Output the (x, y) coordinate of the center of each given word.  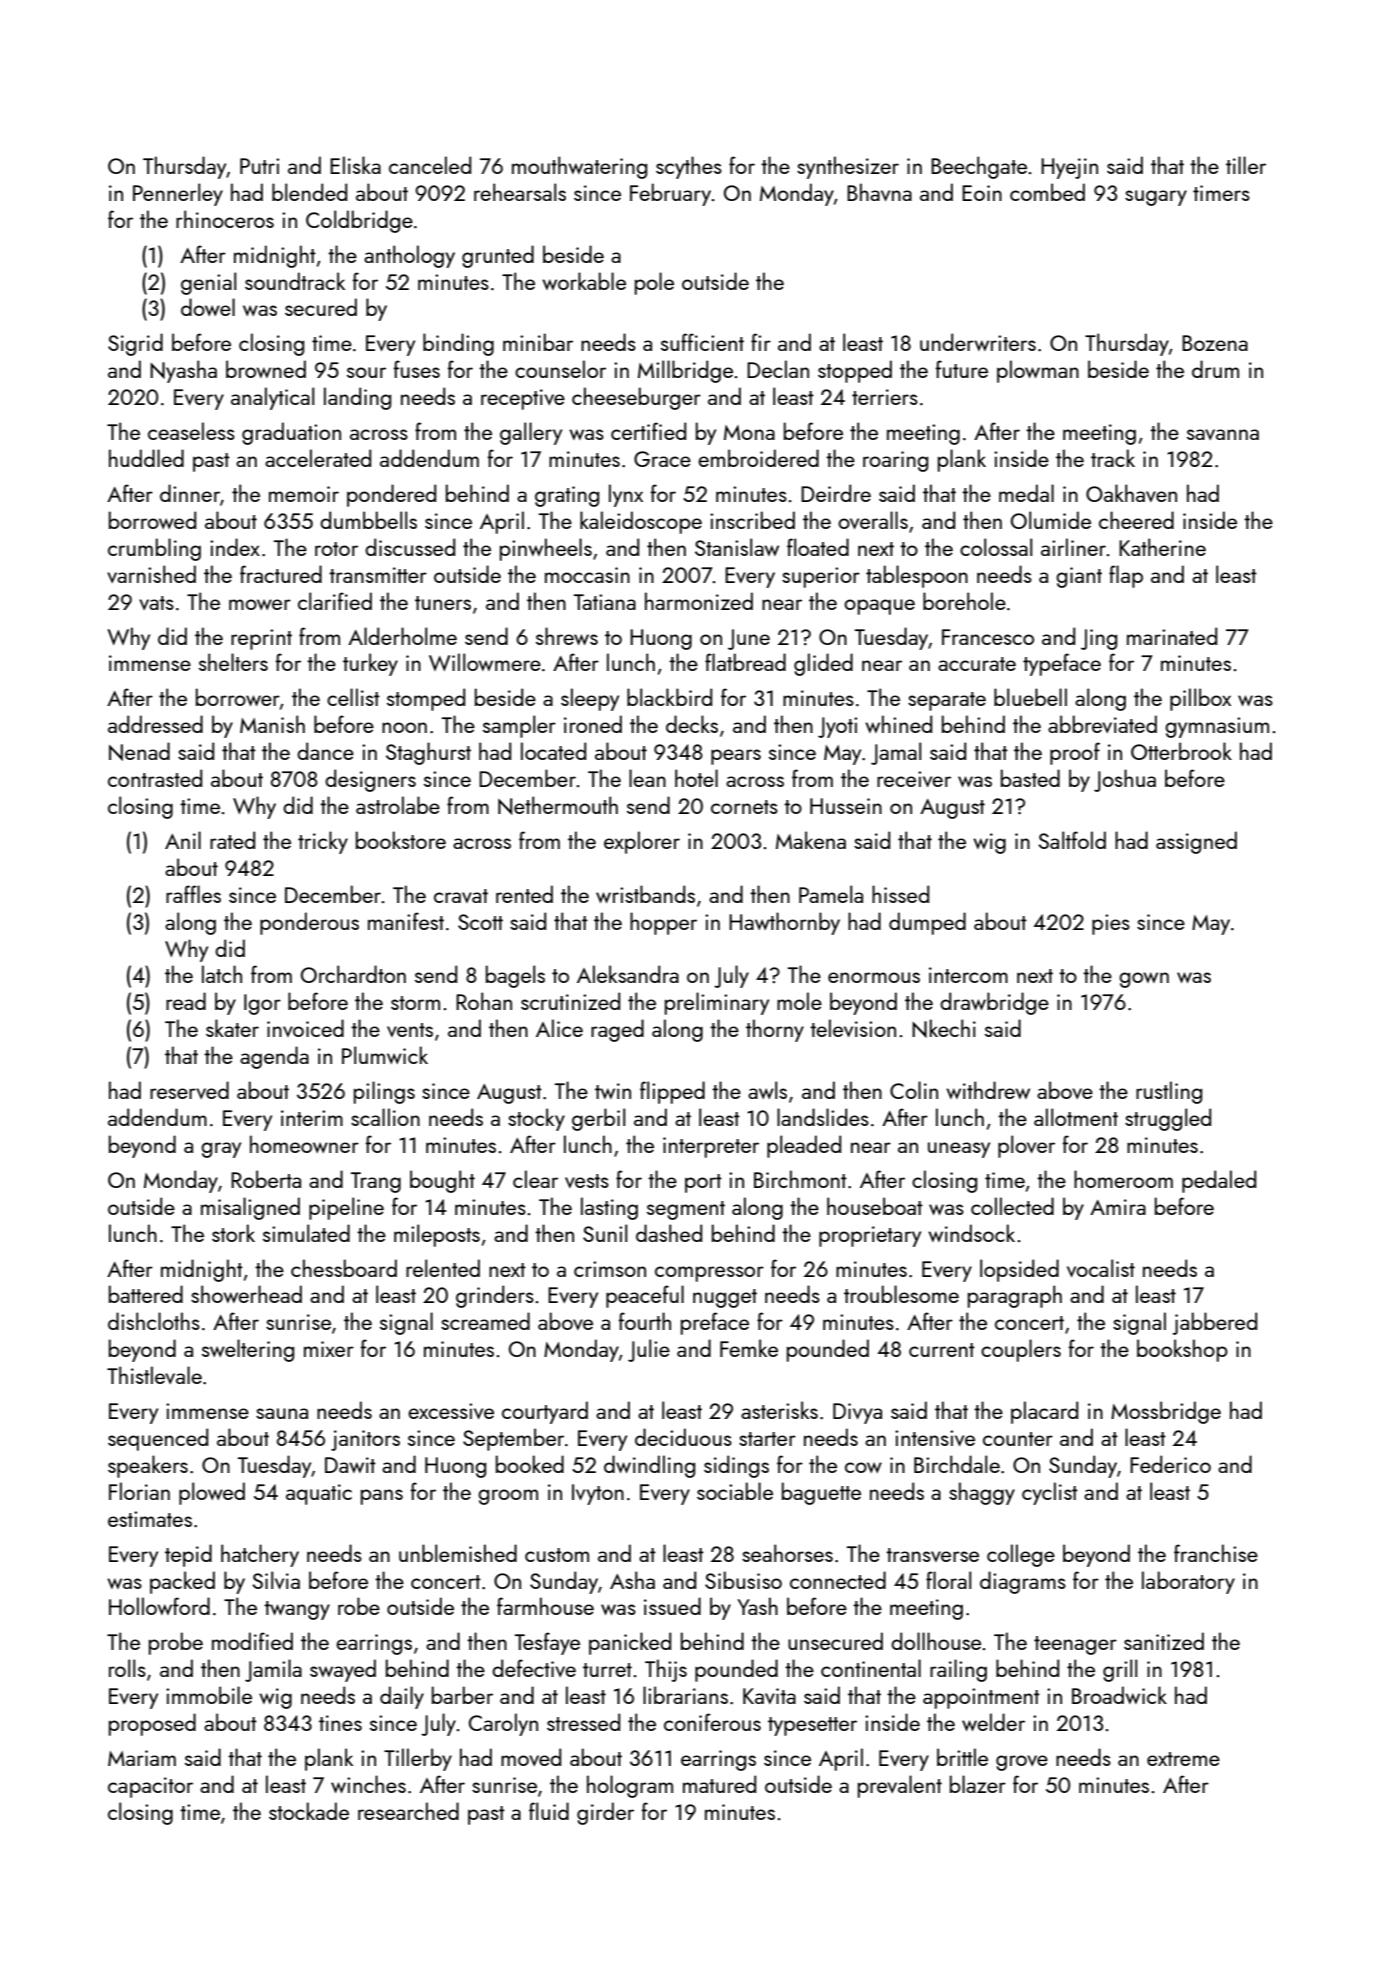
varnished (151, 574)
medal (1026, 493)
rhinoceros (225, 219)
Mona (749, 432)
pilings (384, 1092)
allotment (1076, 1117)
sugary (1156, 198)
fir (761, 342)
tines (340, 1723)
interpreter (711, 1147)
